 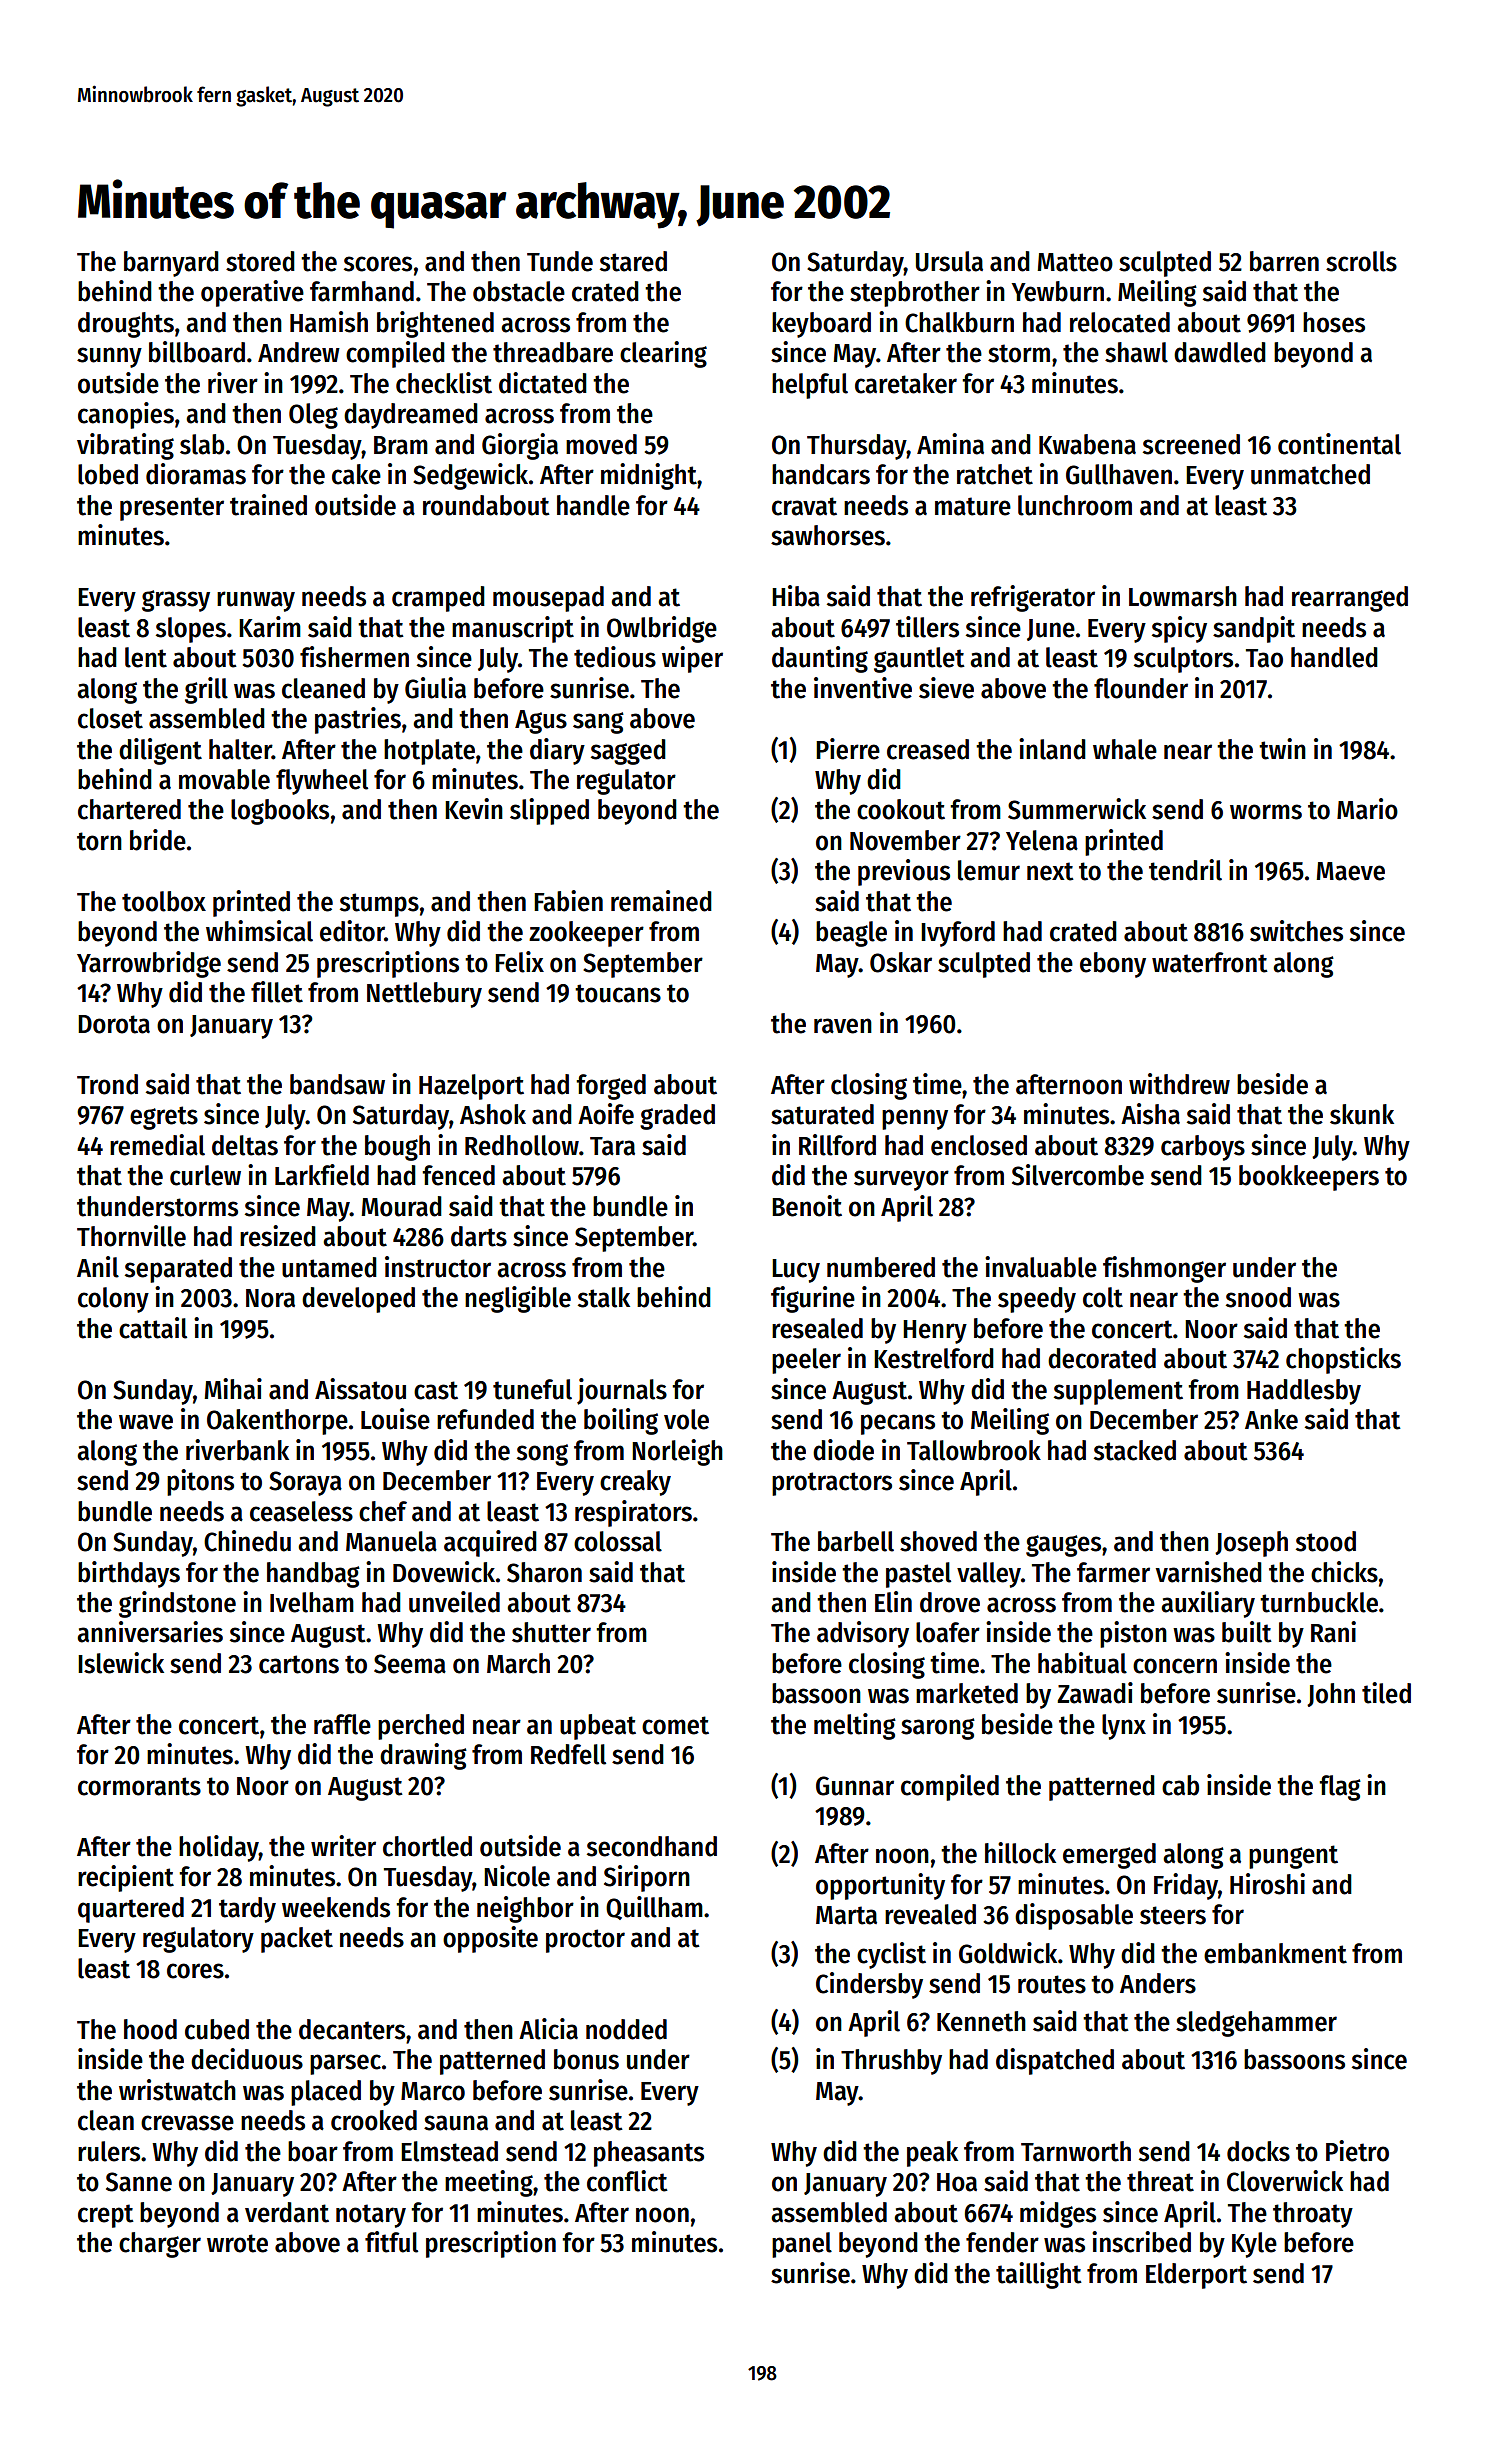 I want to click on panel, so click(x=802, y=2245).
